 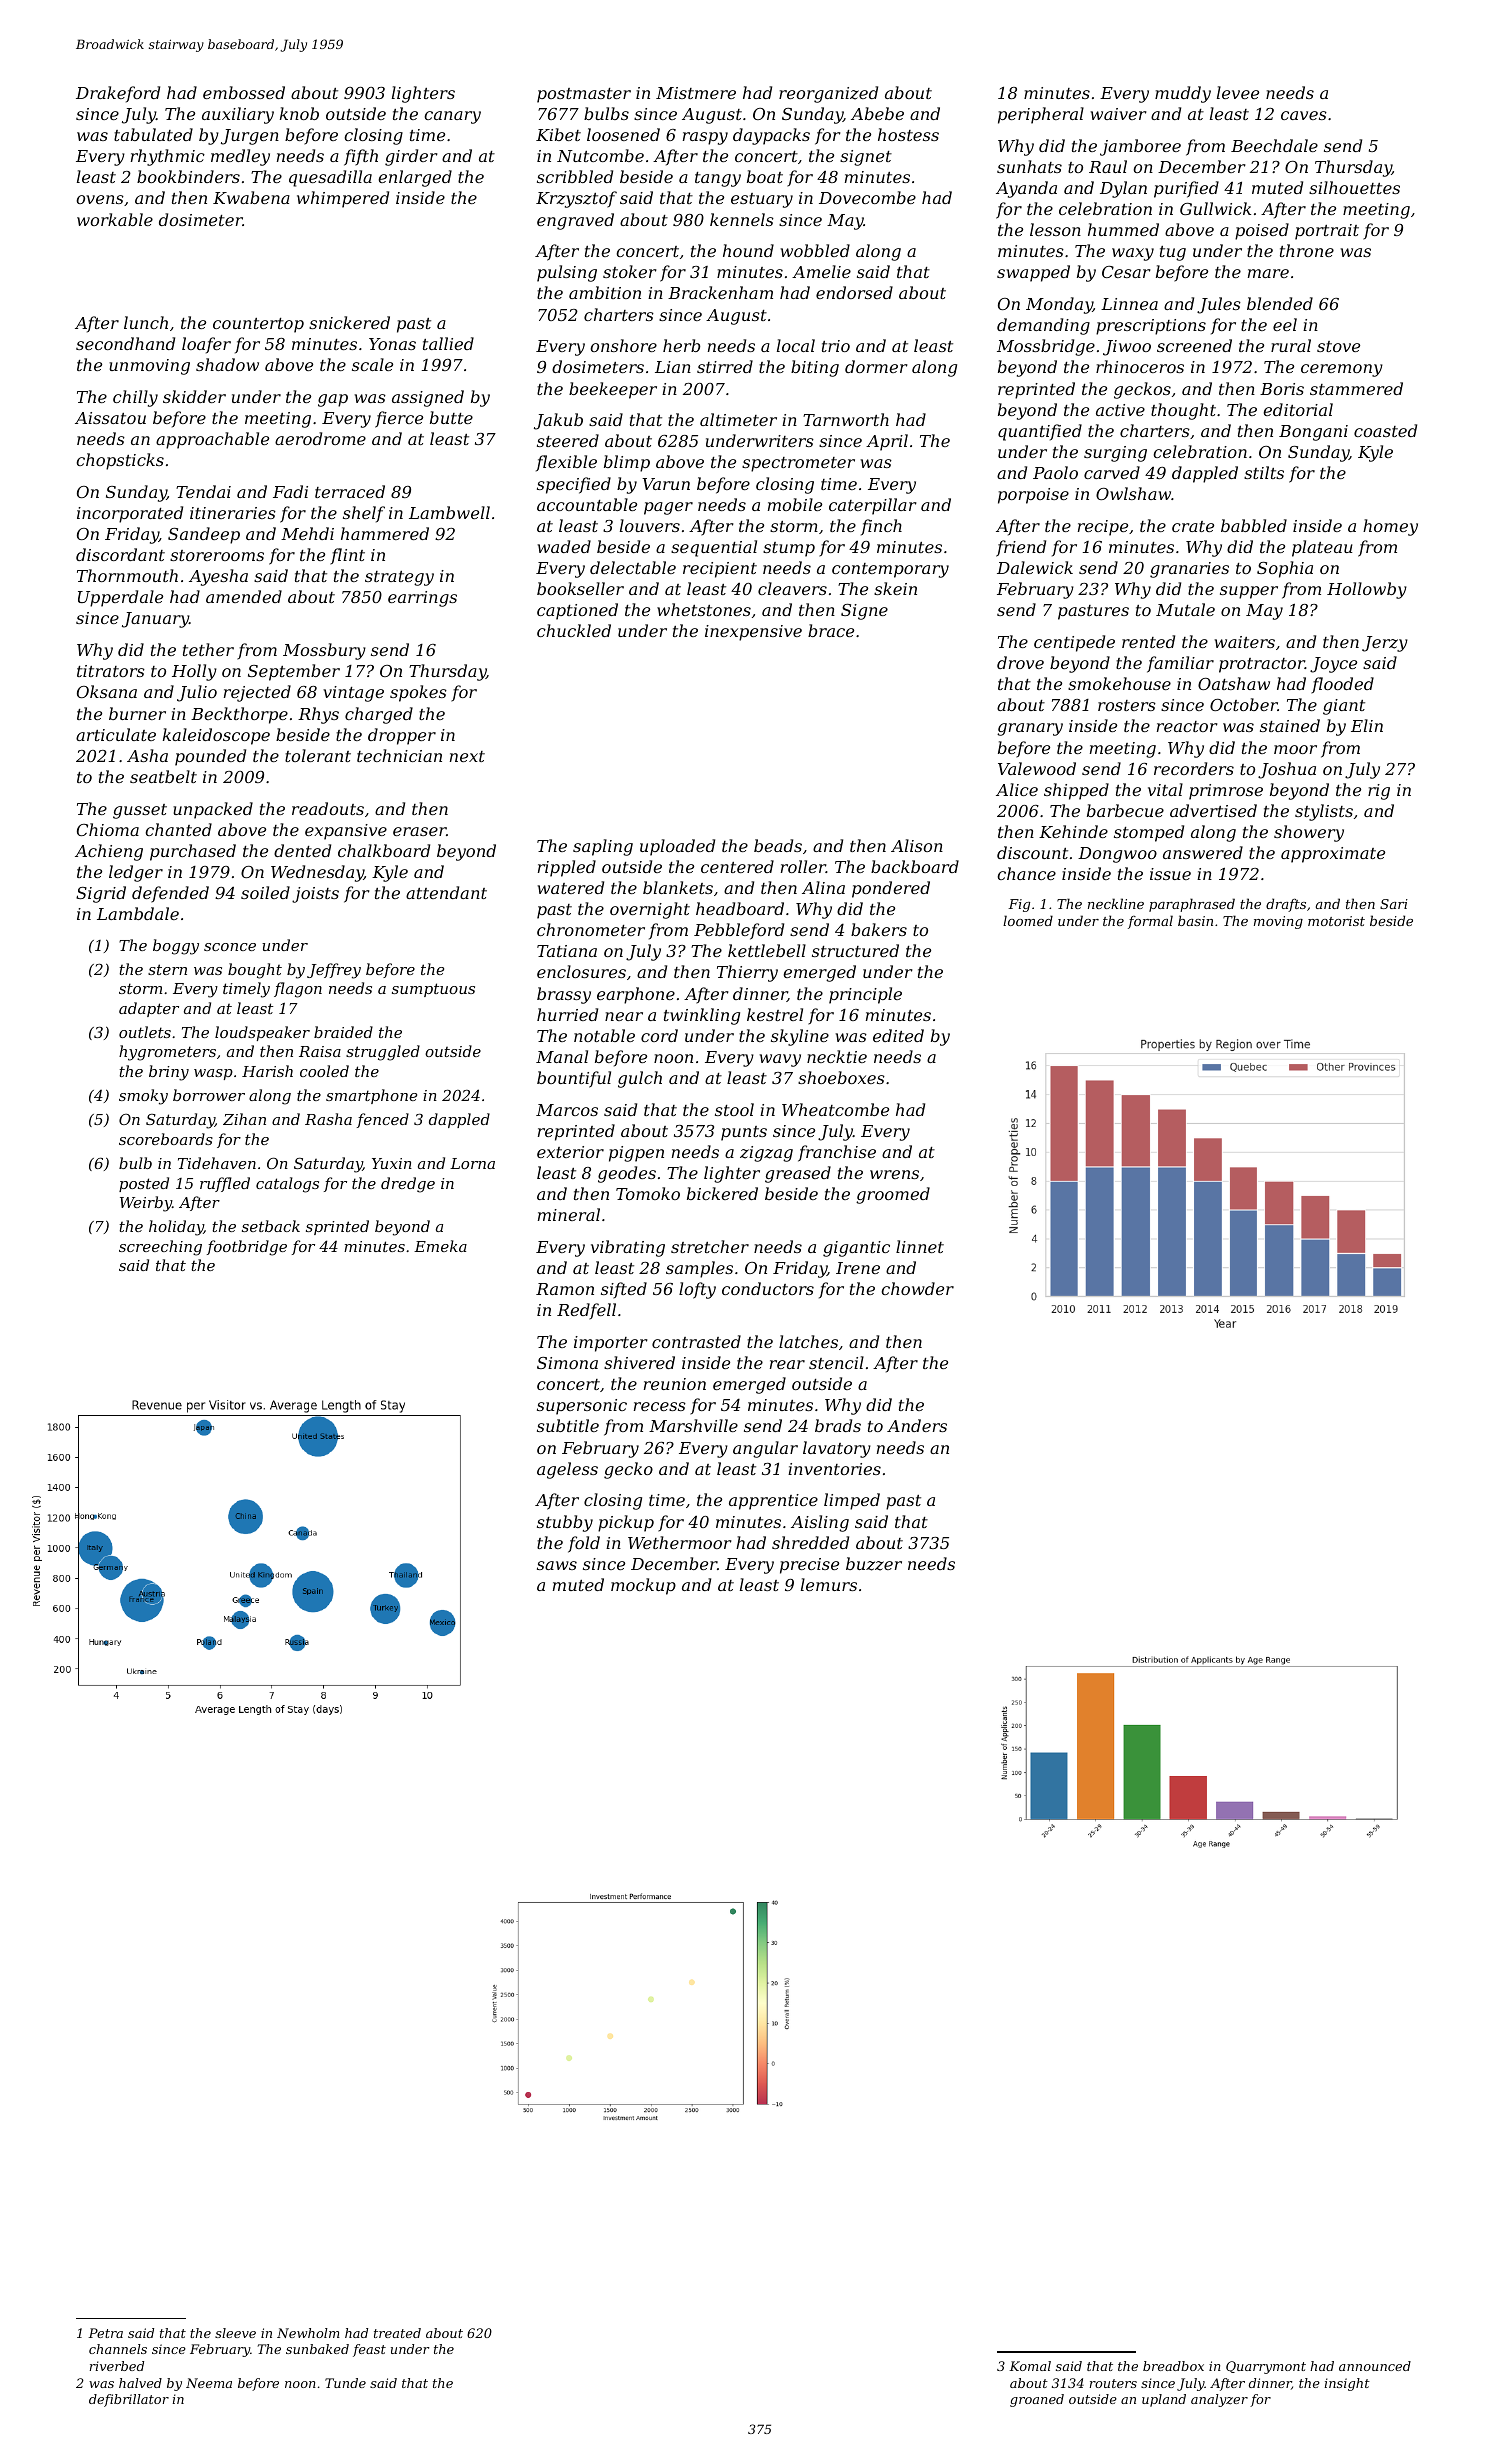 I want to click on saws, so click(x=557, y=1565).
